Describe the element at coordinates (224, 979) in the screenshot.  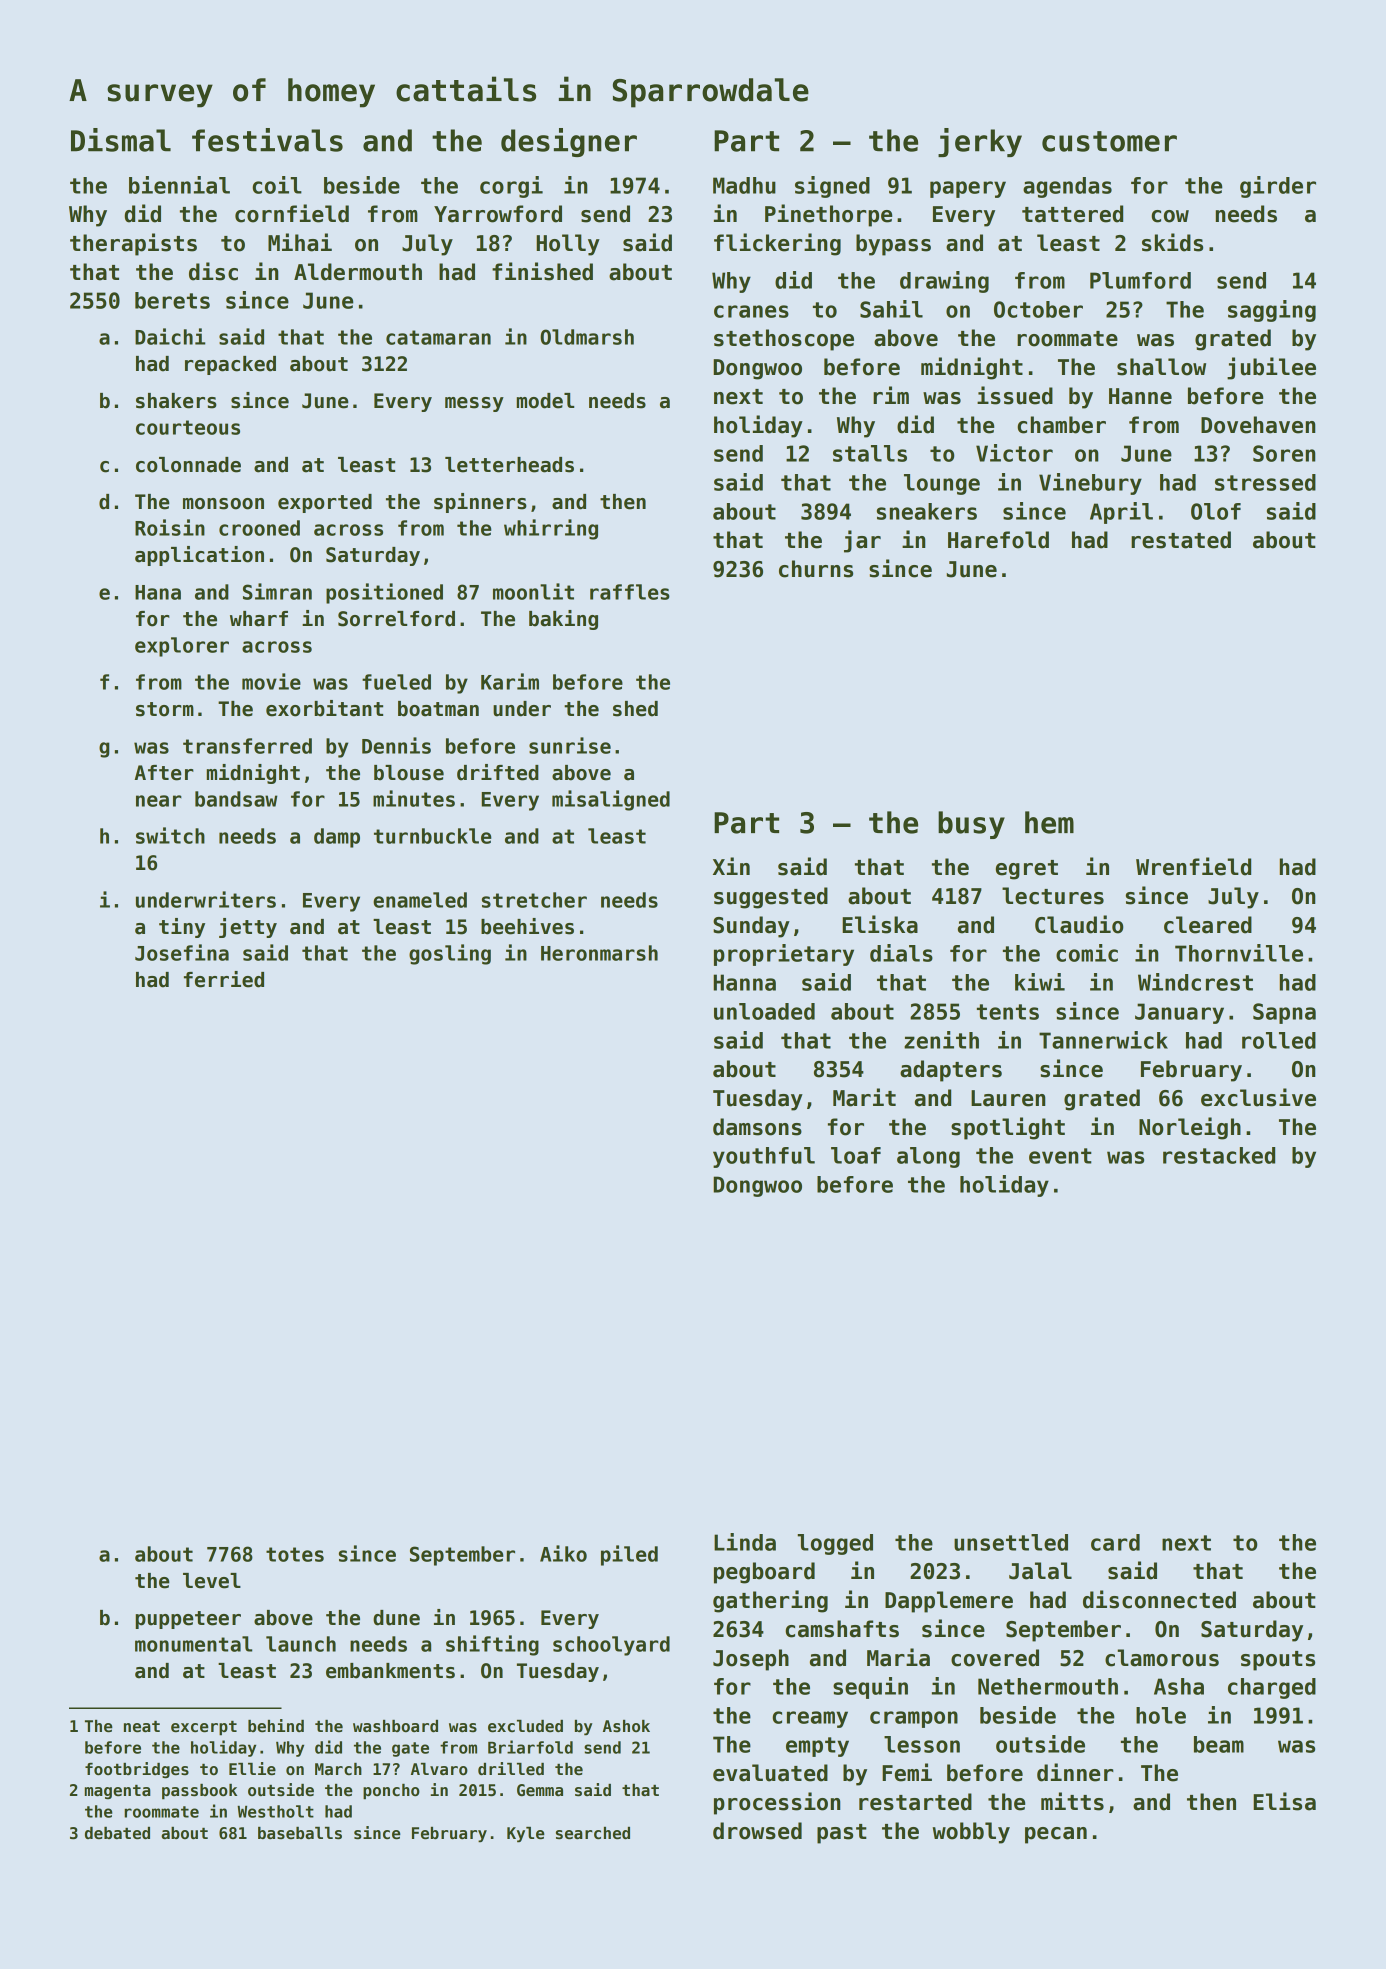
I see `ferried` at that location.
